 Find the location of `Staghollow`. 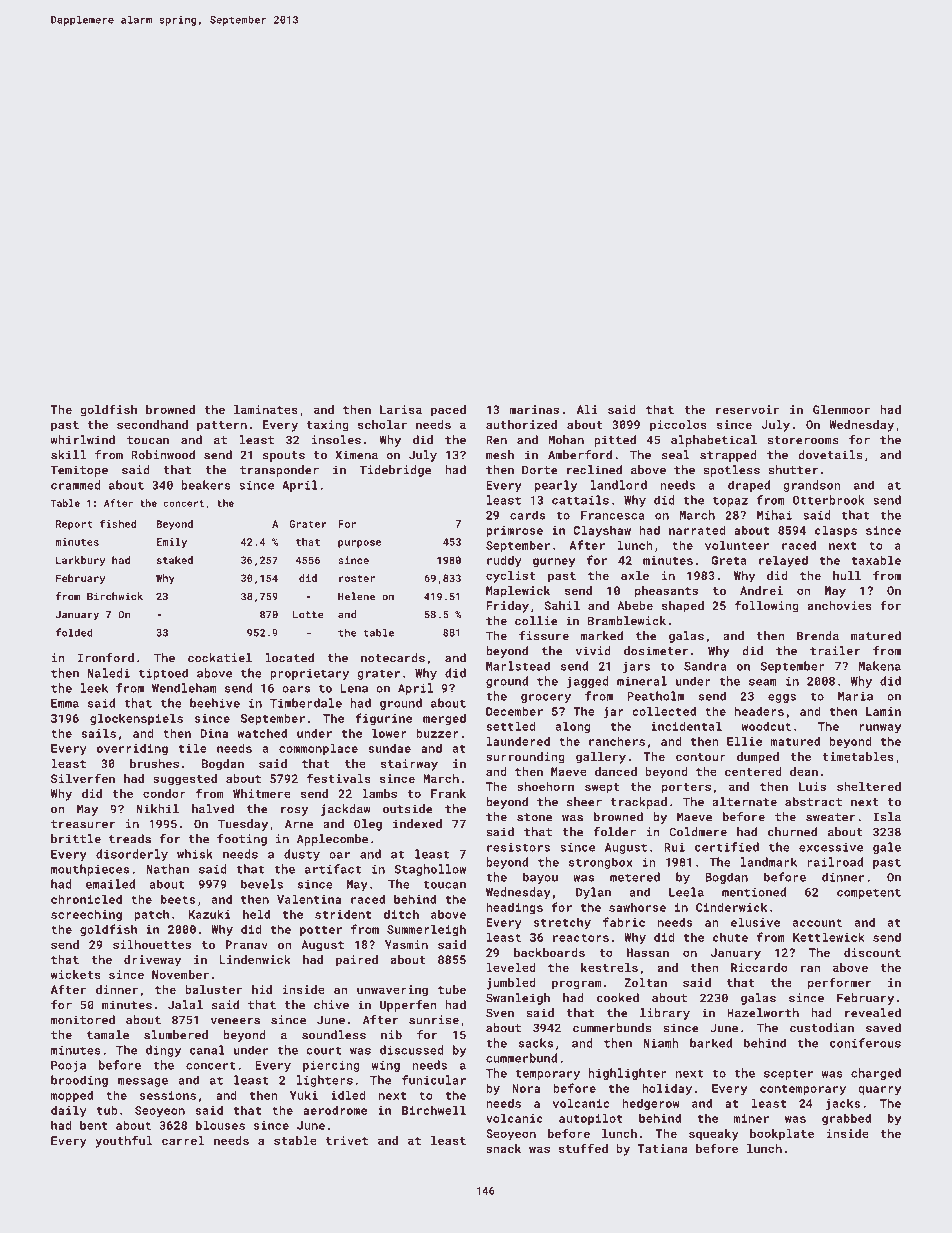

Staghollow is located at coordinates (430, 870).
